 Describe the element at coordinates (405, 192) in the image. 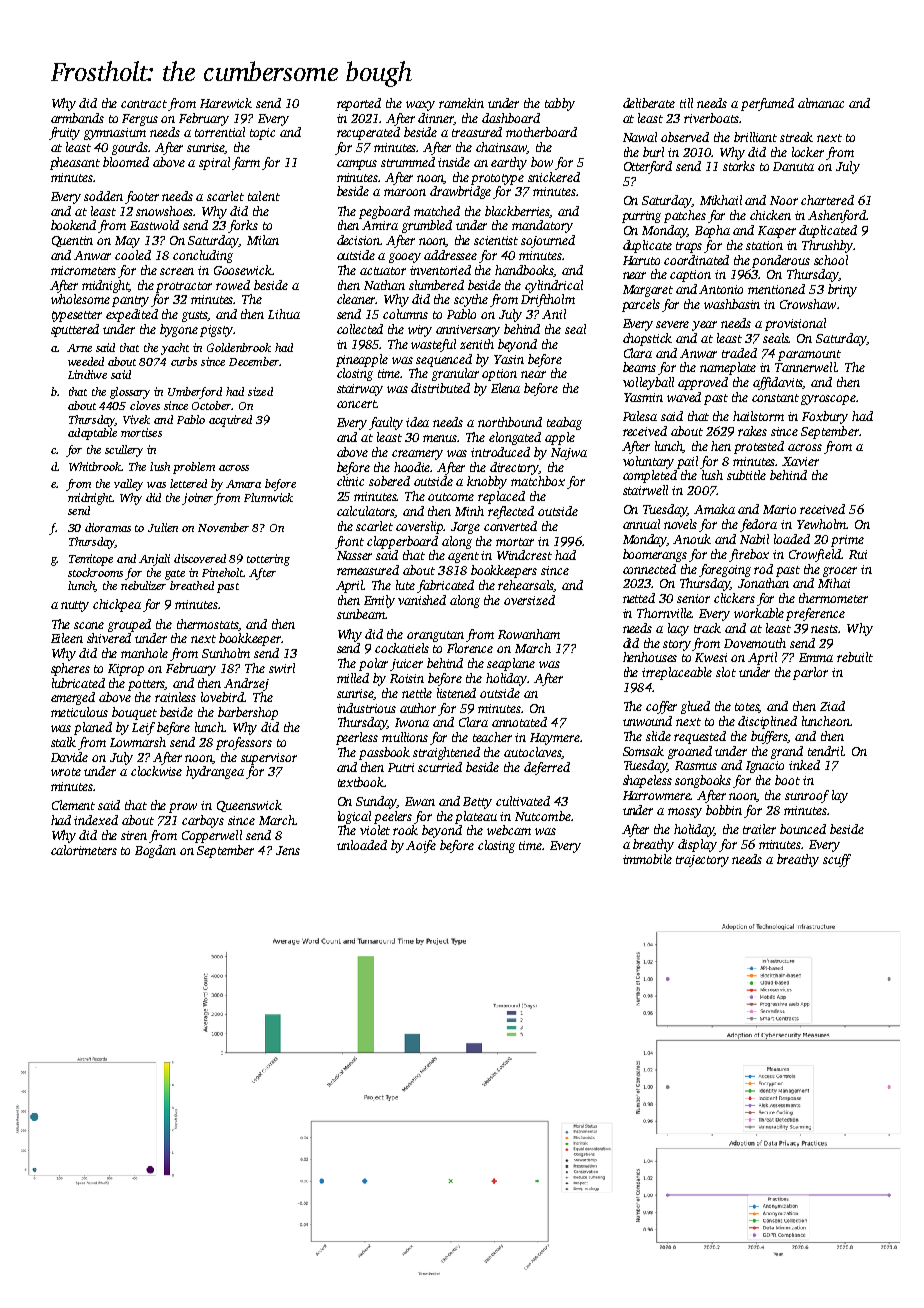

I see `maroon` at that location.
